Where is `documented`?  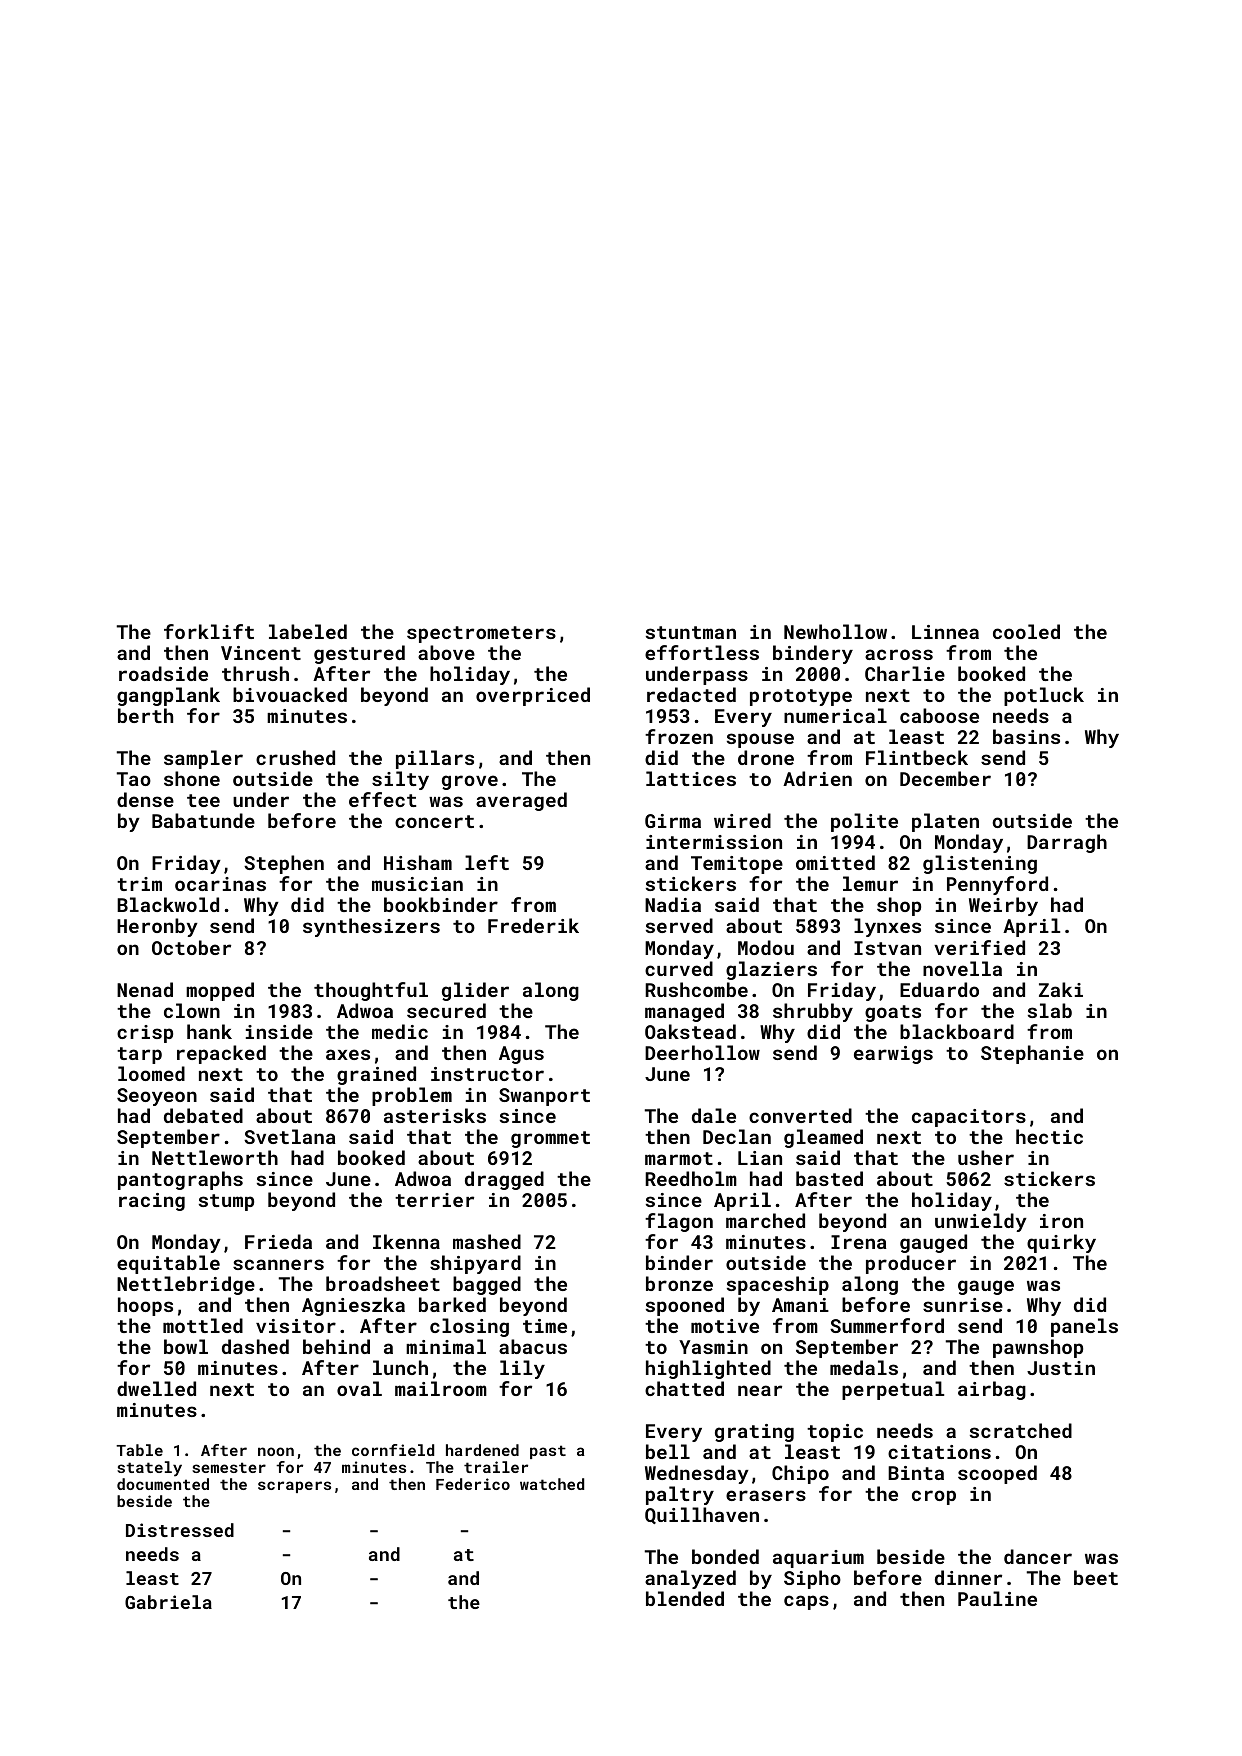 documented is located at coordinates (163, 1484).
